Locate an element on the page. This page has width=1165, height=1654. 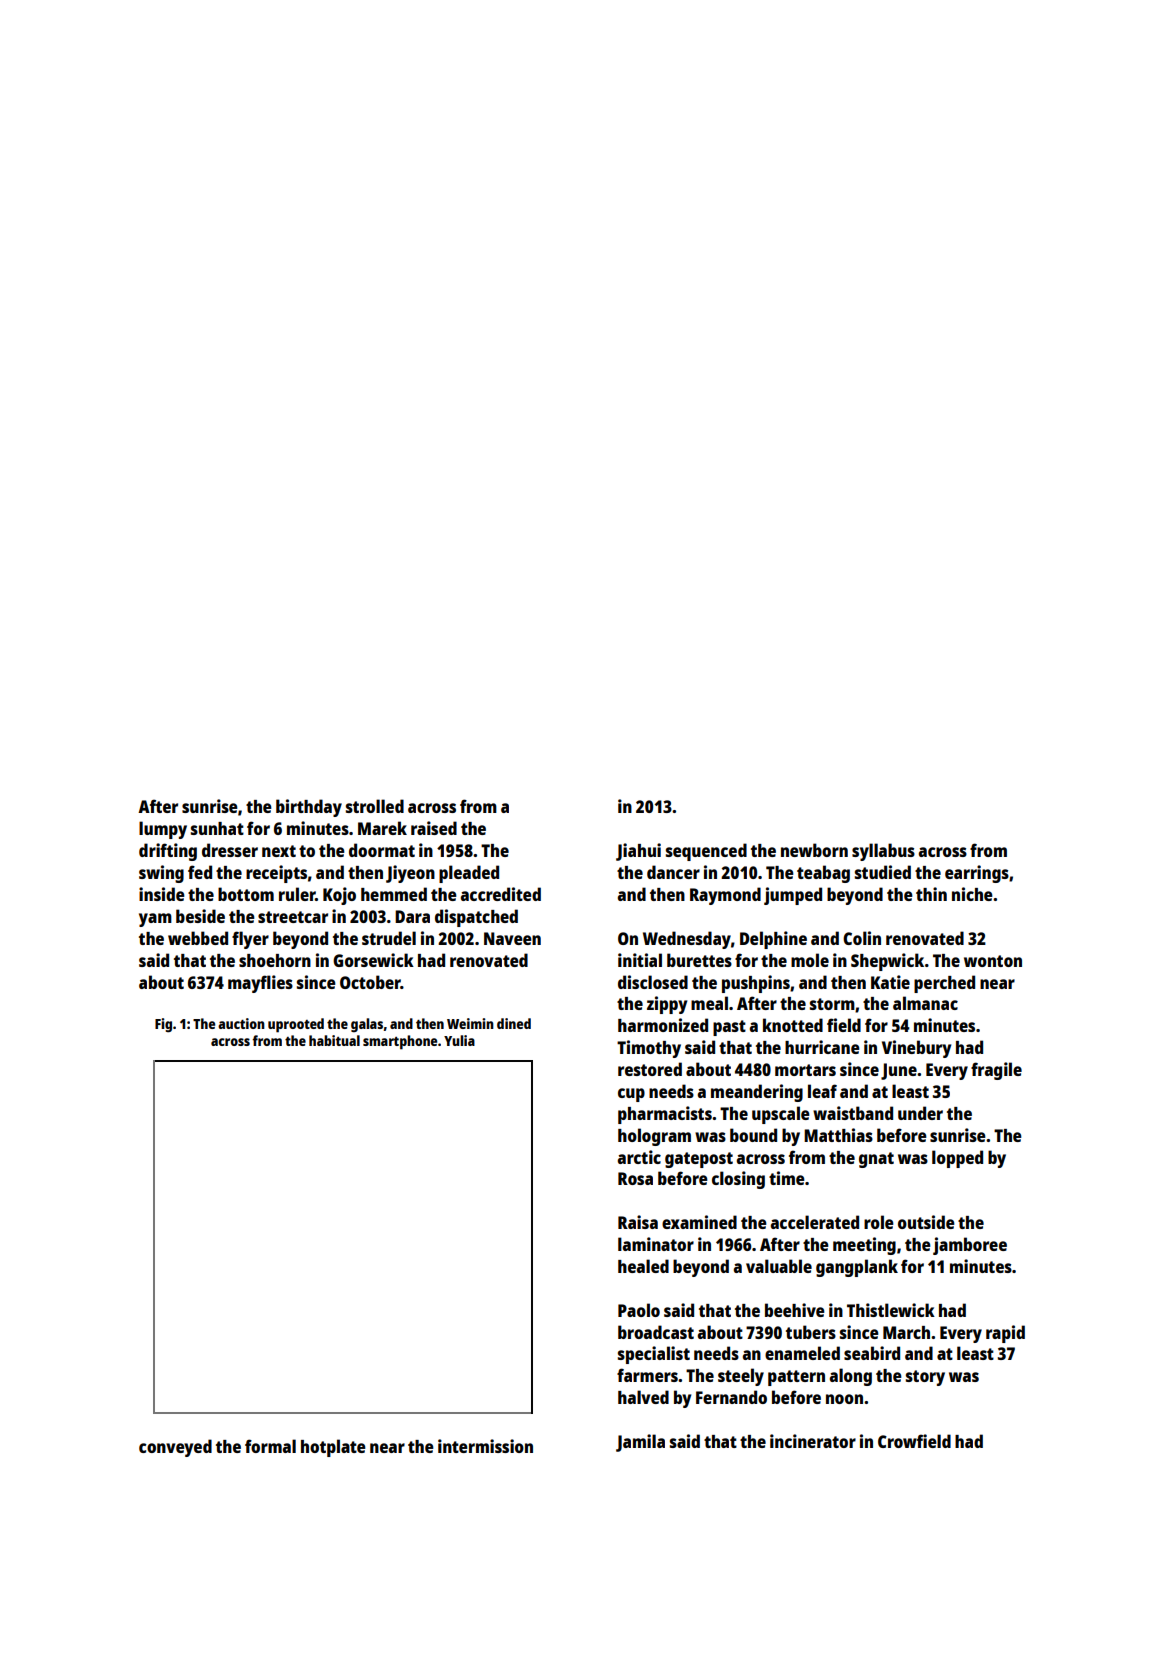
formal is located at coordinates (270, 1446).
